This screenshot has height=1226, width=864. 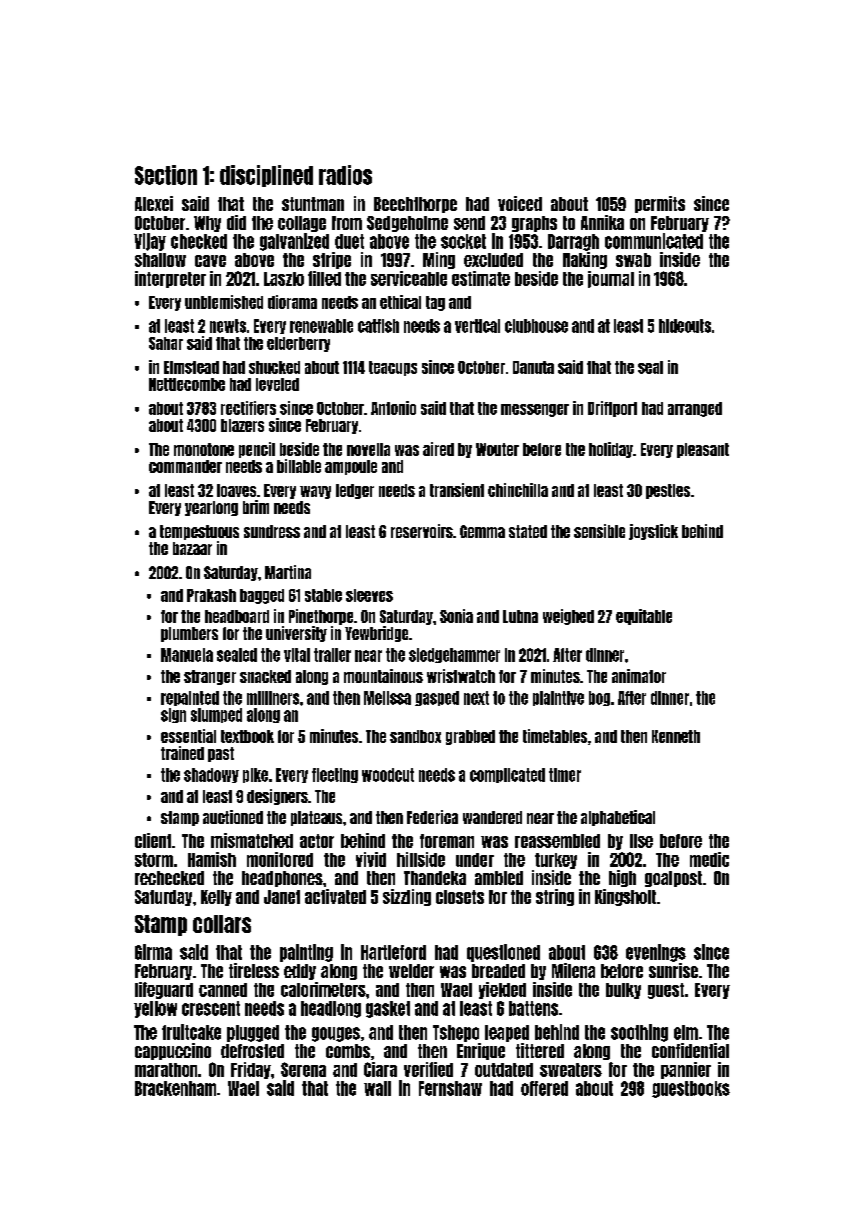 I want to click on hideouts, so click(x=685, y=326).
